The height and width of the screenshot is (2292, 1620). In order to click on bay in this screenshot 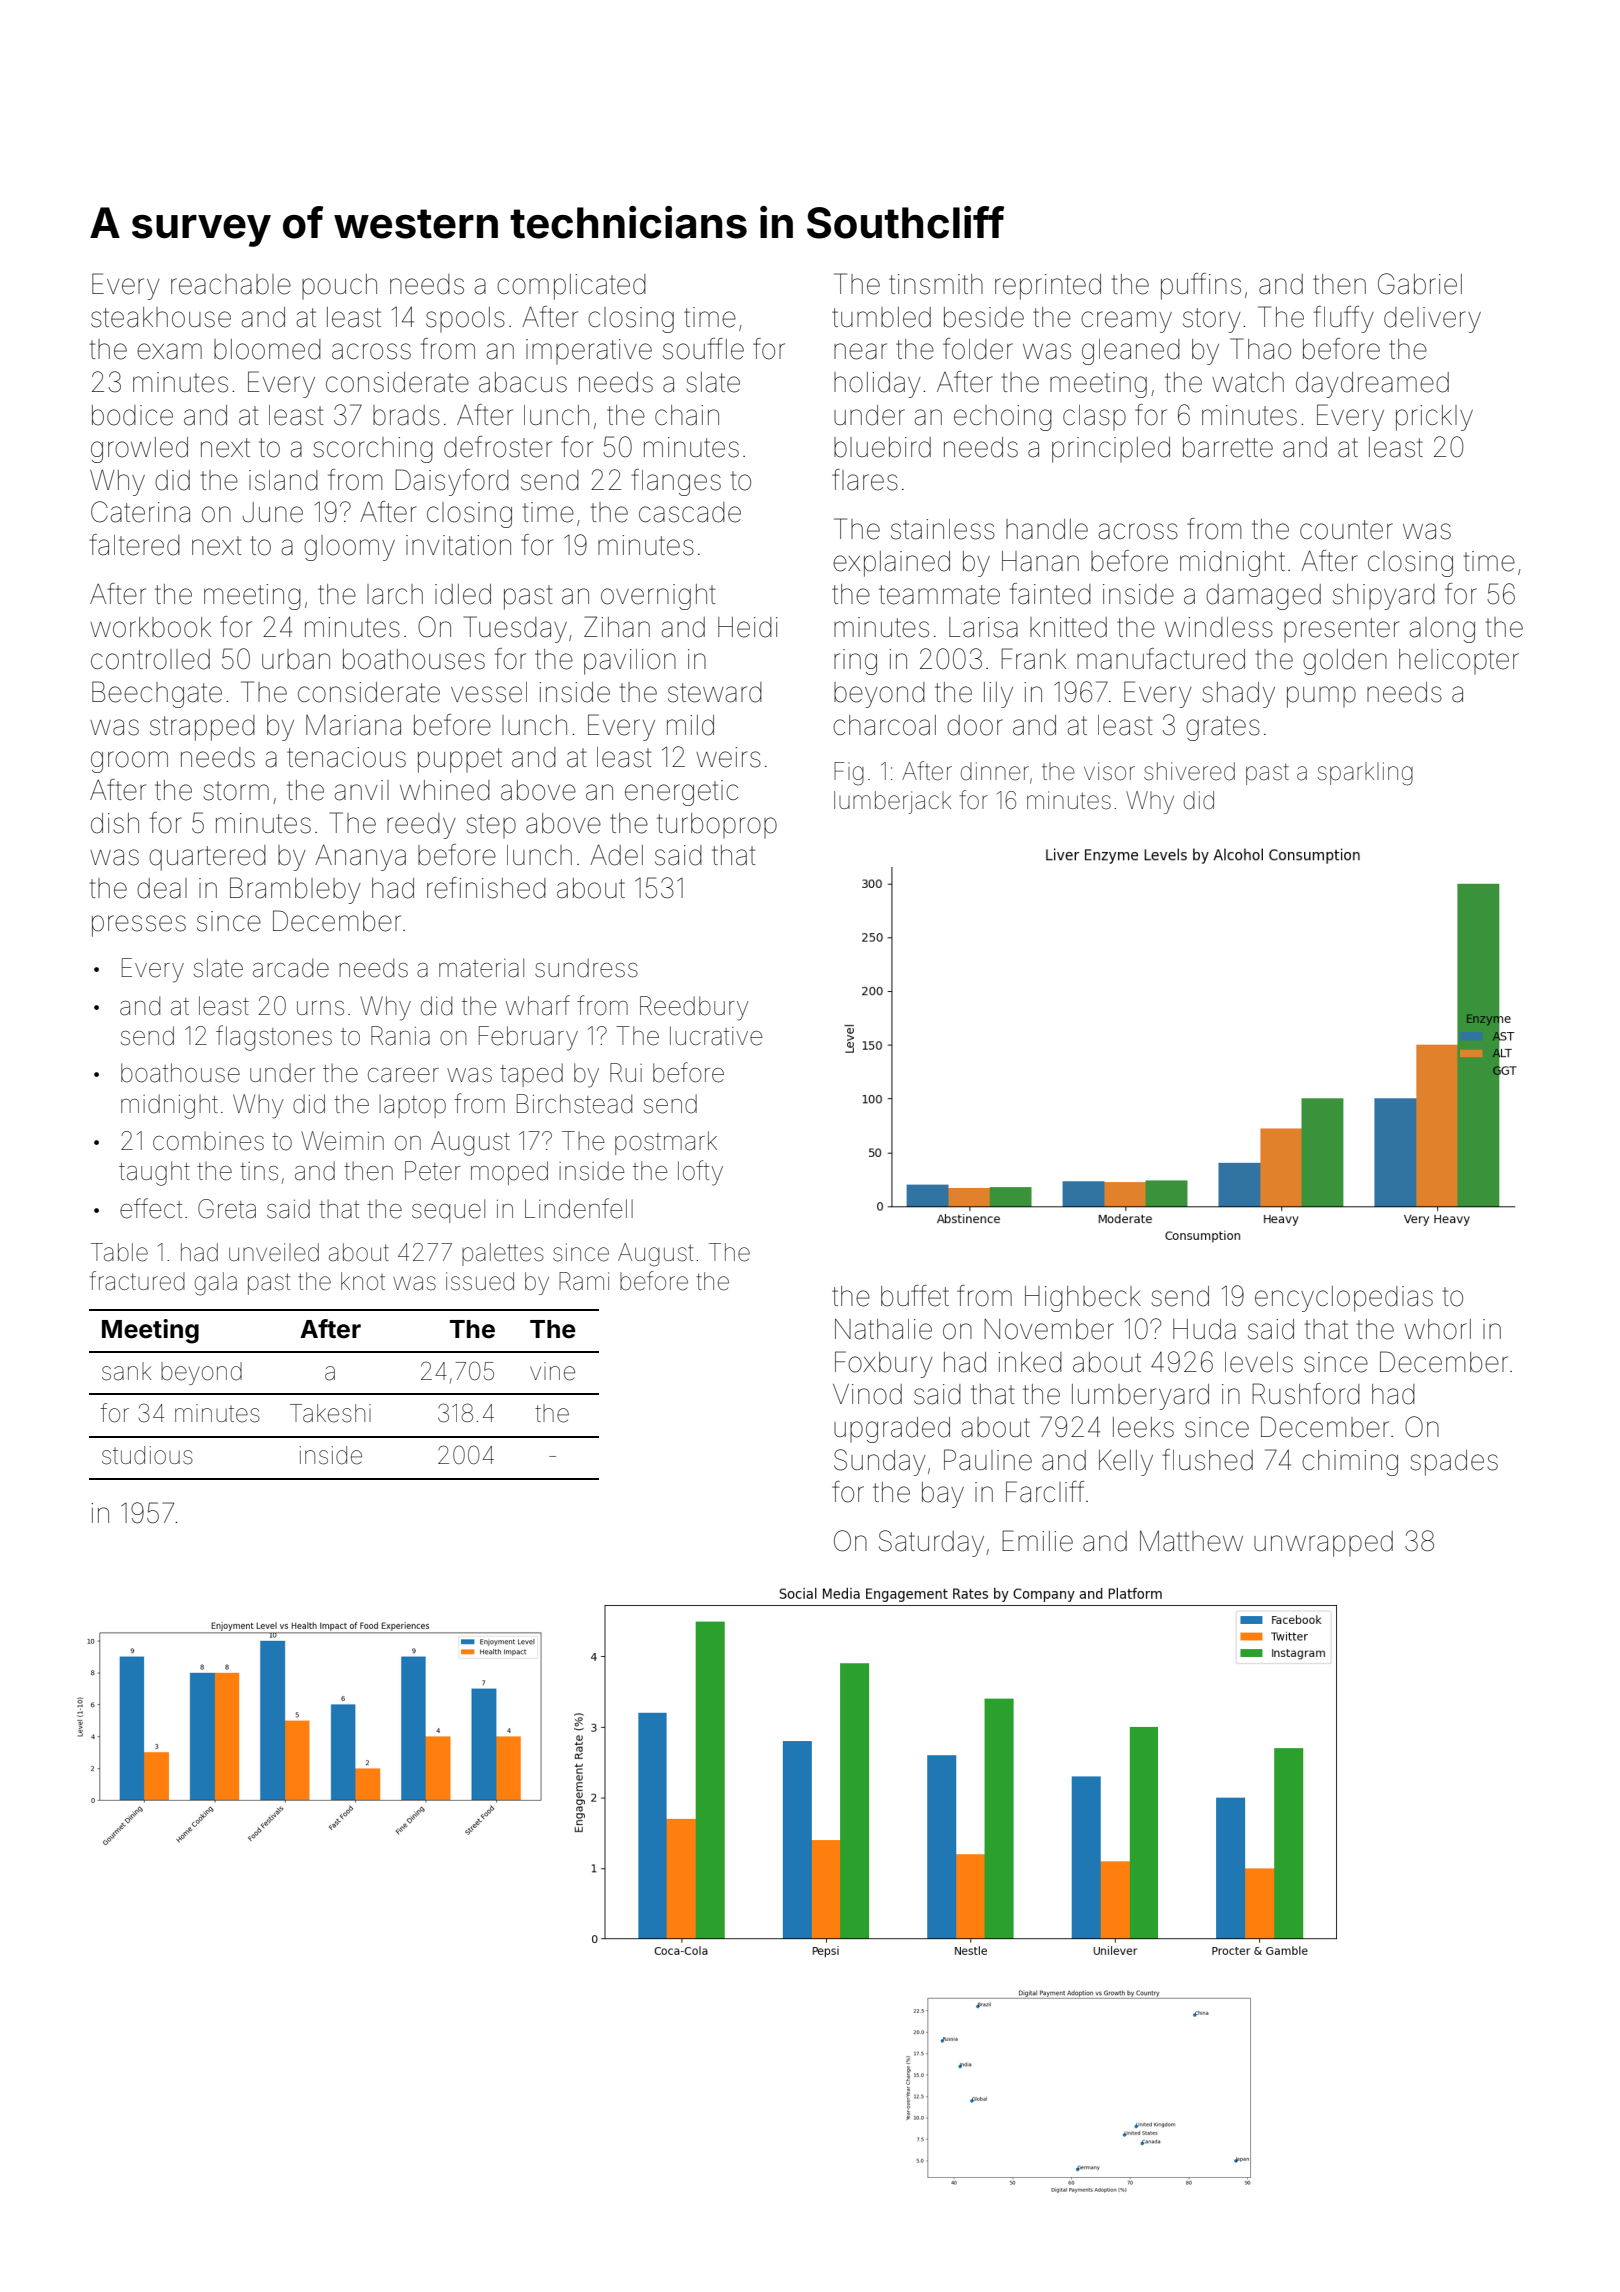, I will do `click(943, 1495)`.
